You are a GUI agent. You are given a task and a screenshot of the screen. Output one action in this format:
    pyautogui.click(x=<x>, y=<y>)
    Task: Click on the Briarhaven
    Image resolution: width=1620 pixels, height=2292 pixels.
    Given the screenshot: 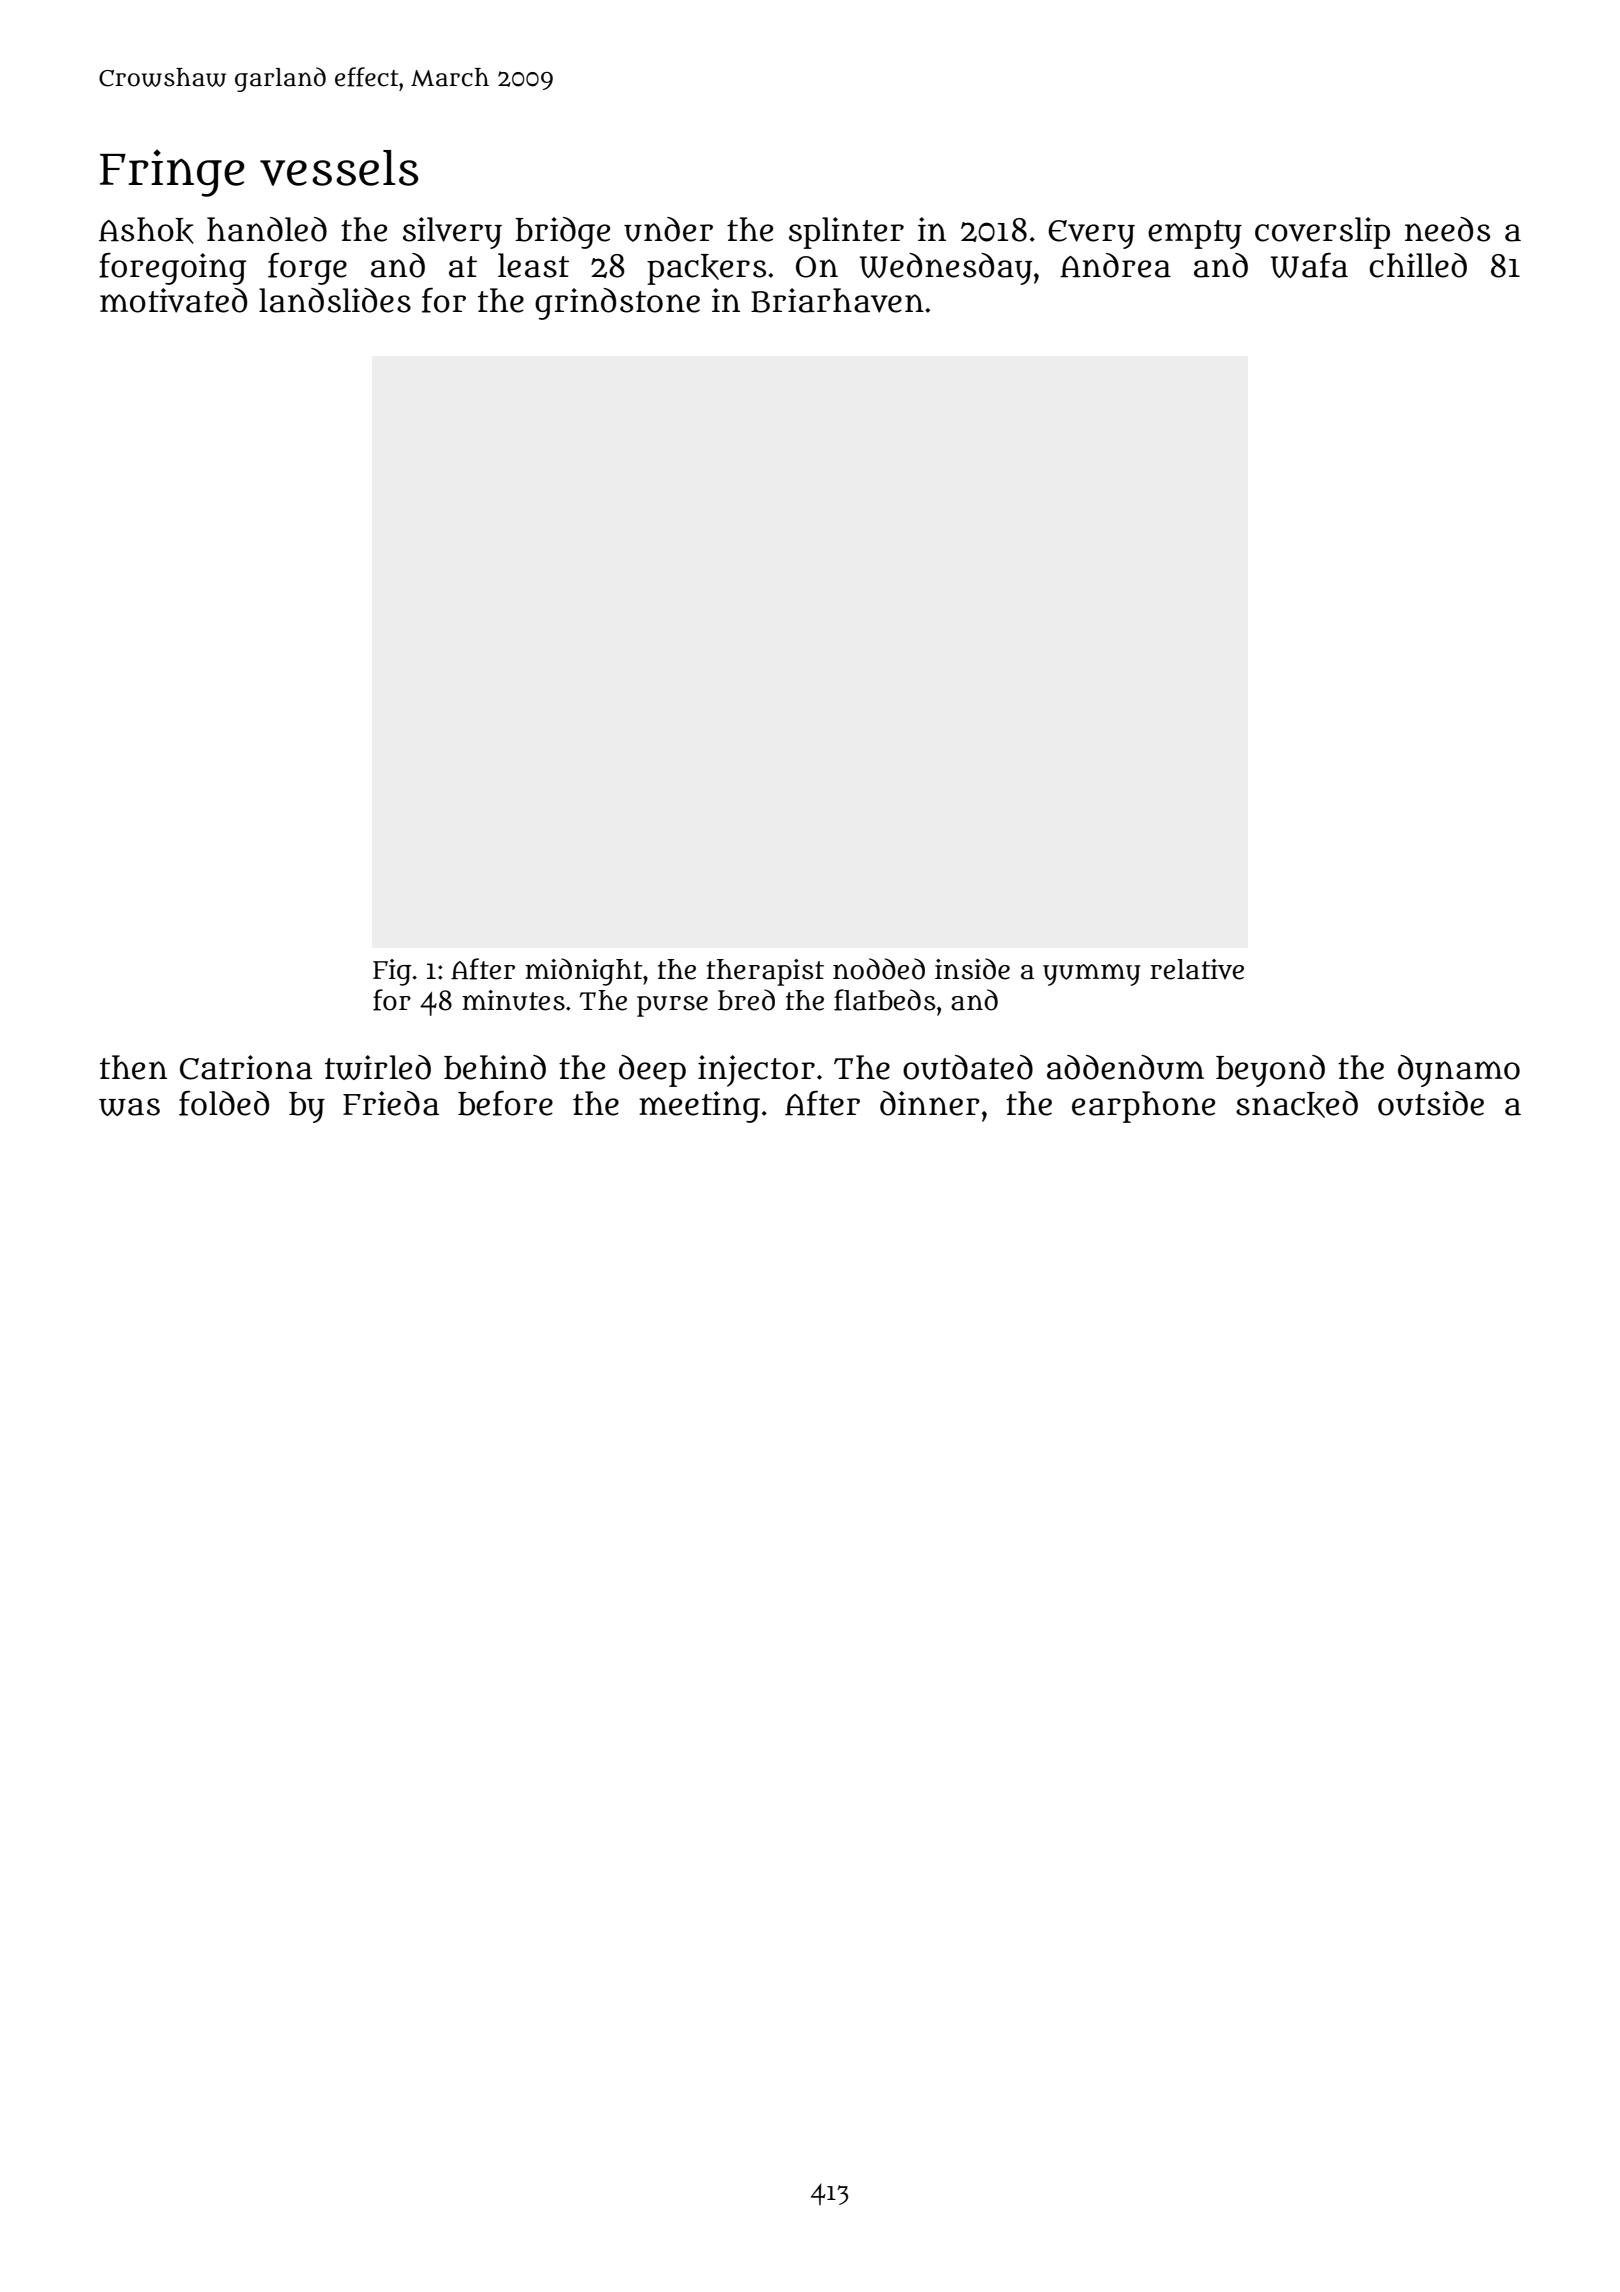 What is the action you would take?
    pyautogui.click(x=837, y=300)
